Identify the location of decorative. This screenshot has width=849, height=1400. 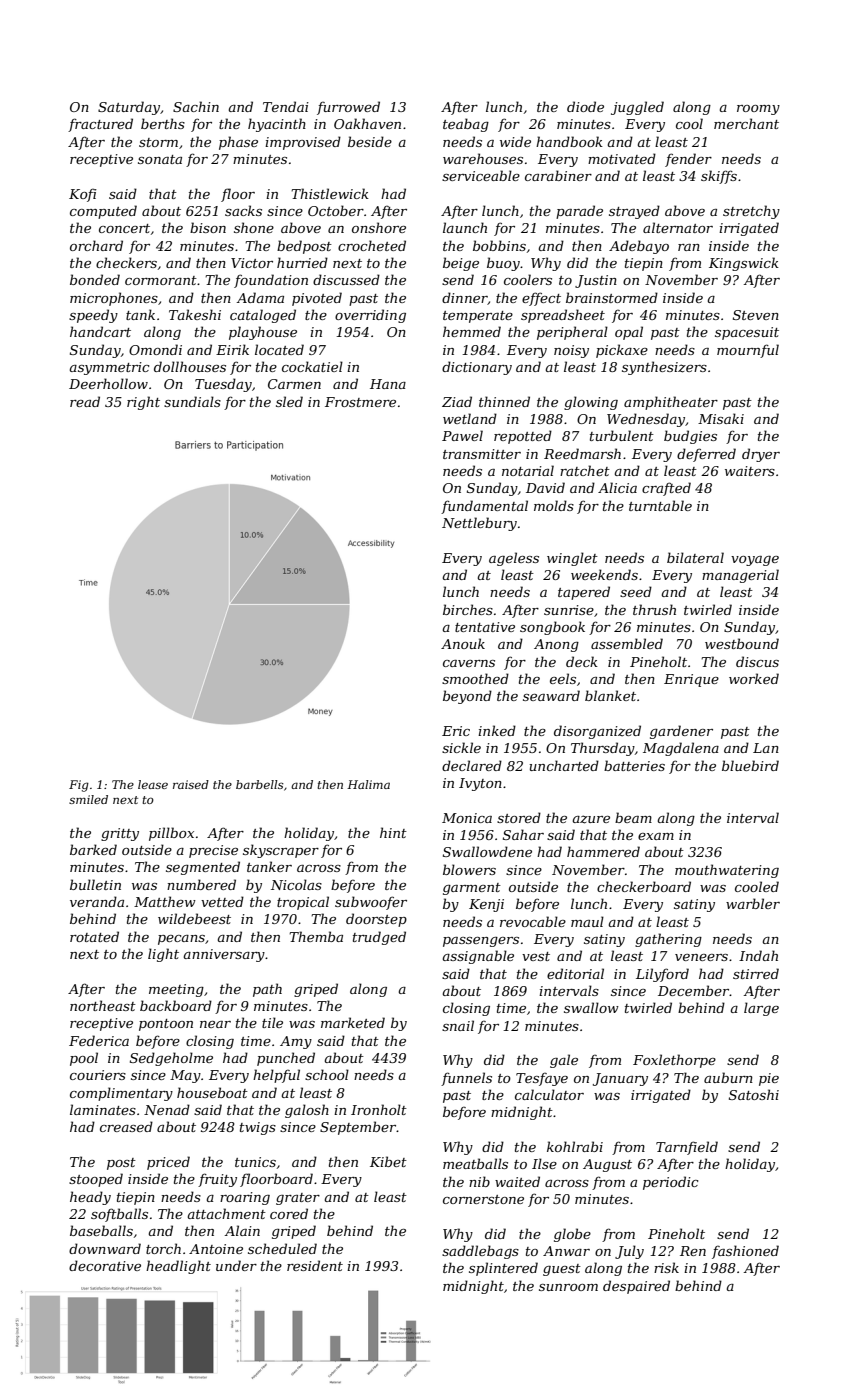
(105, 1265).
